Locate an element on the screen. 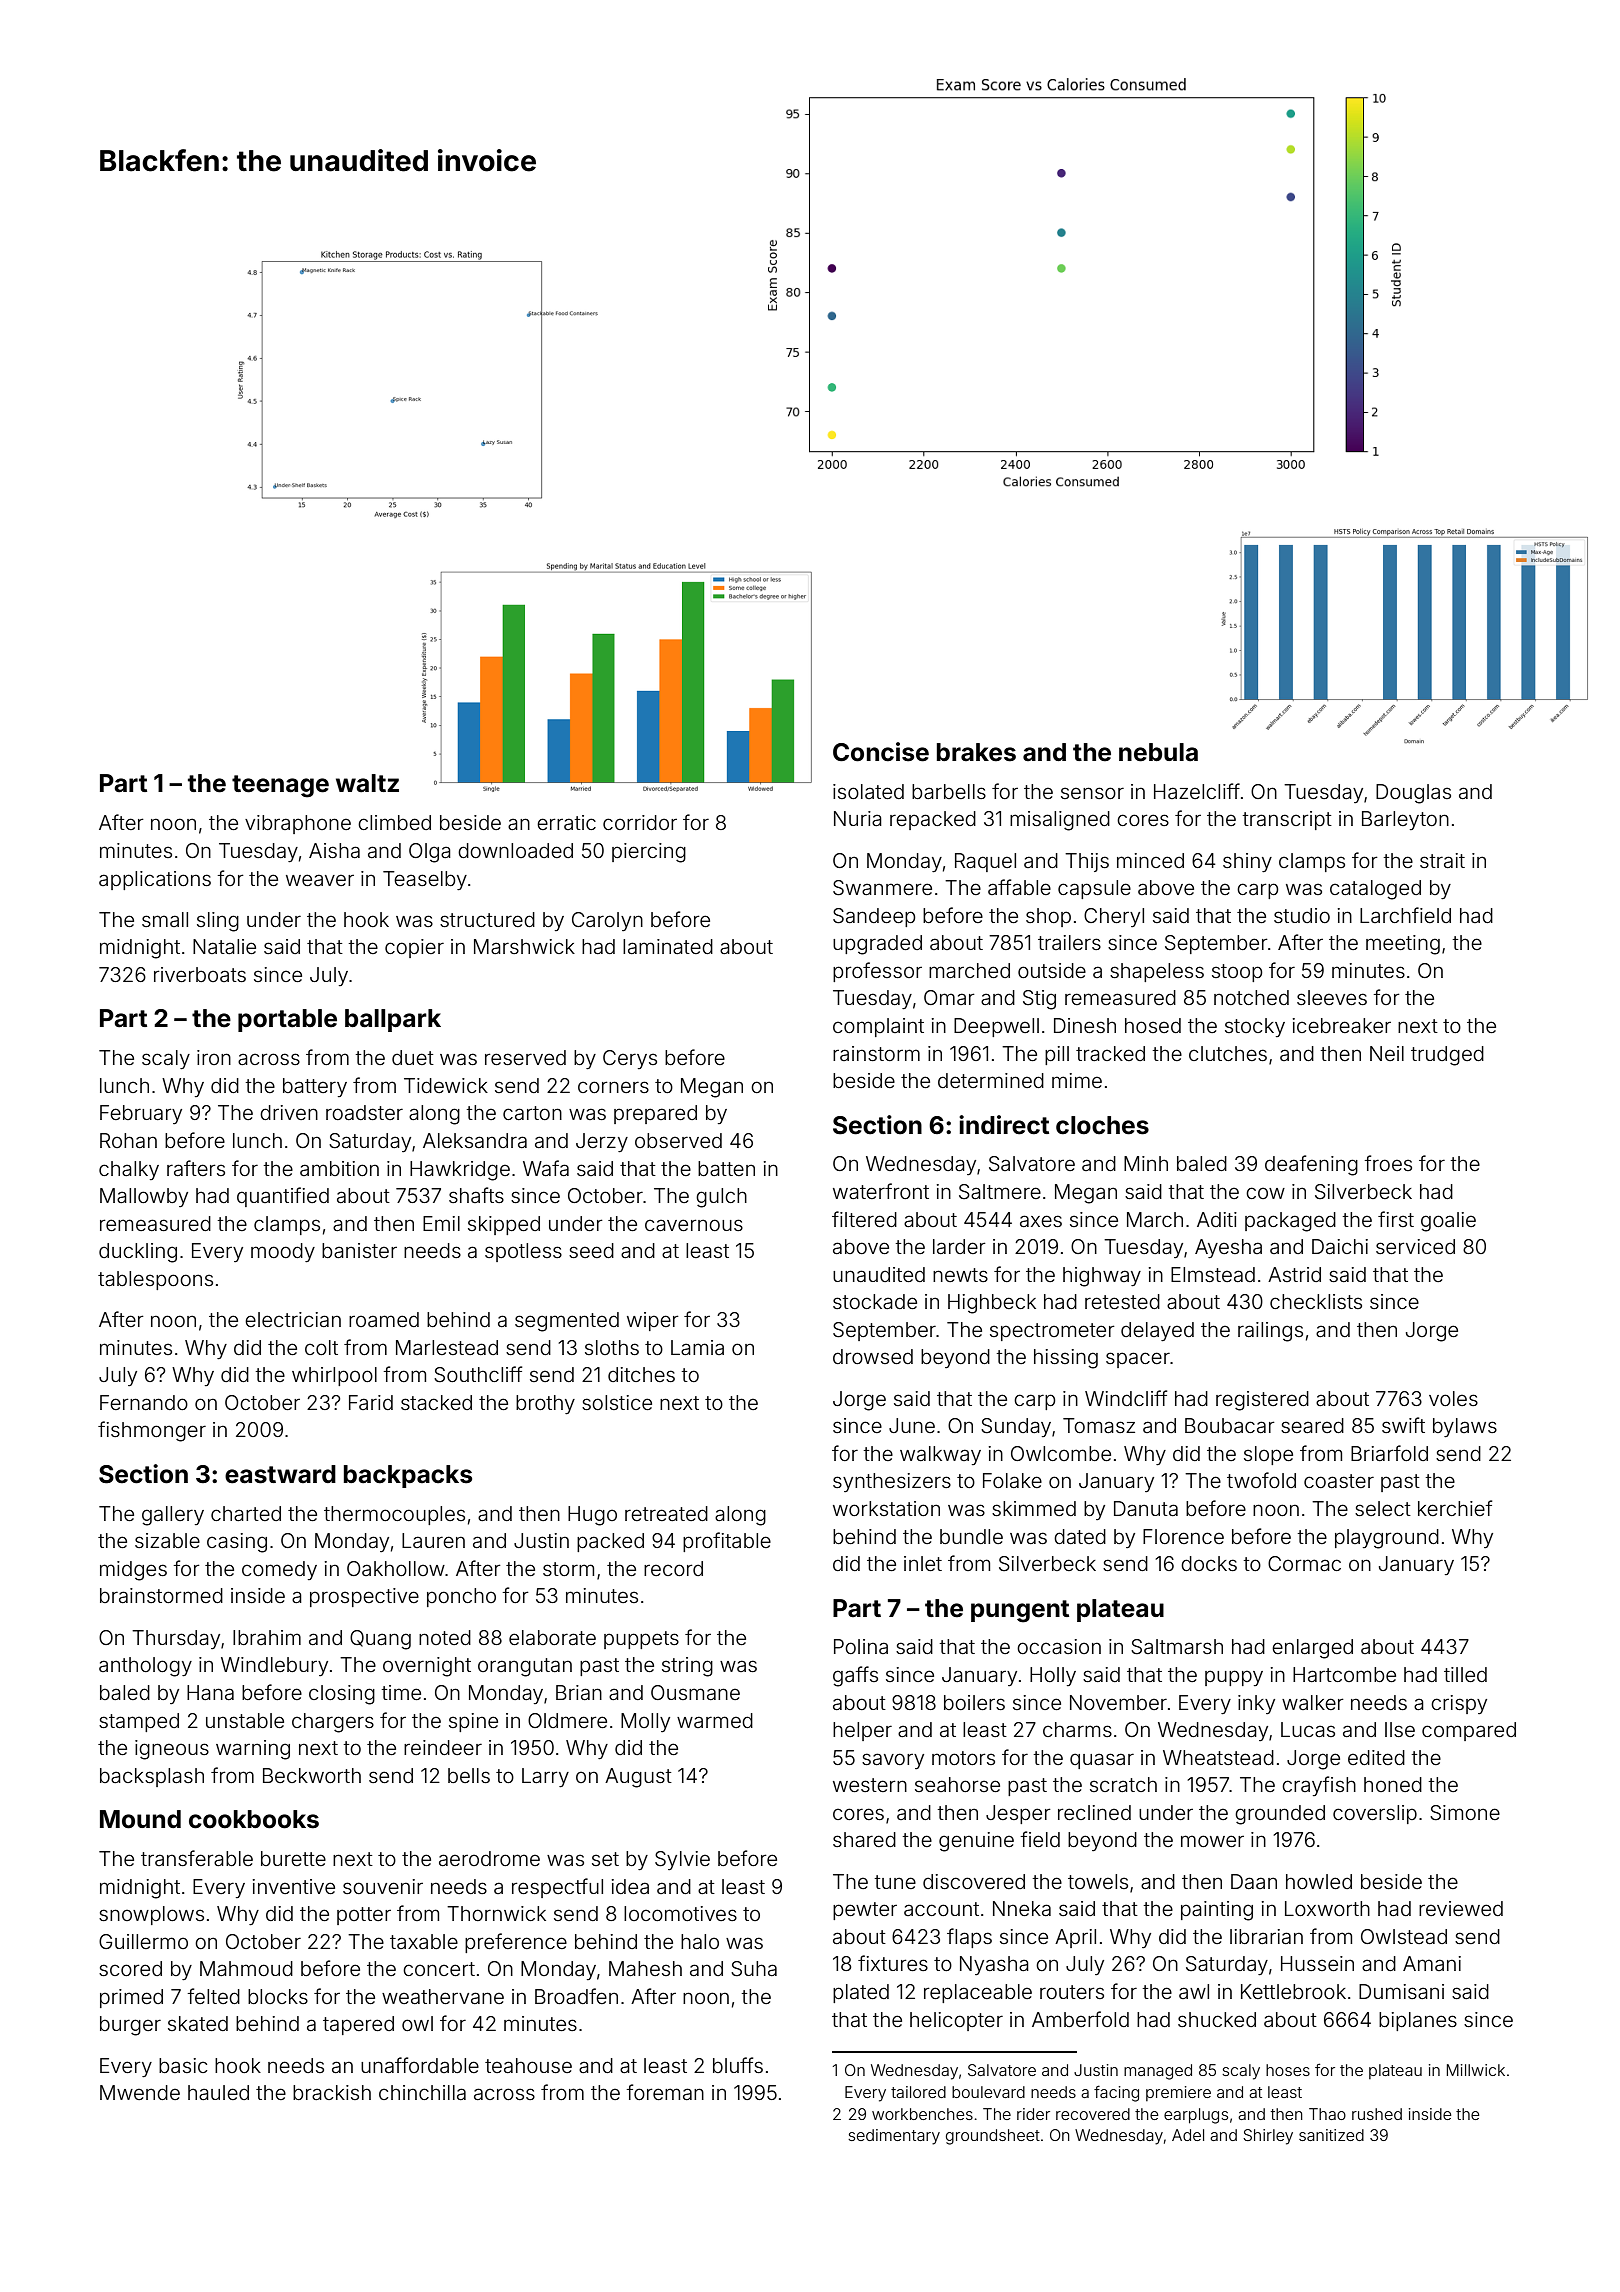 The height and width of the screenshot is (2292, 1620). teenage is located at coordinates (280, 786).
